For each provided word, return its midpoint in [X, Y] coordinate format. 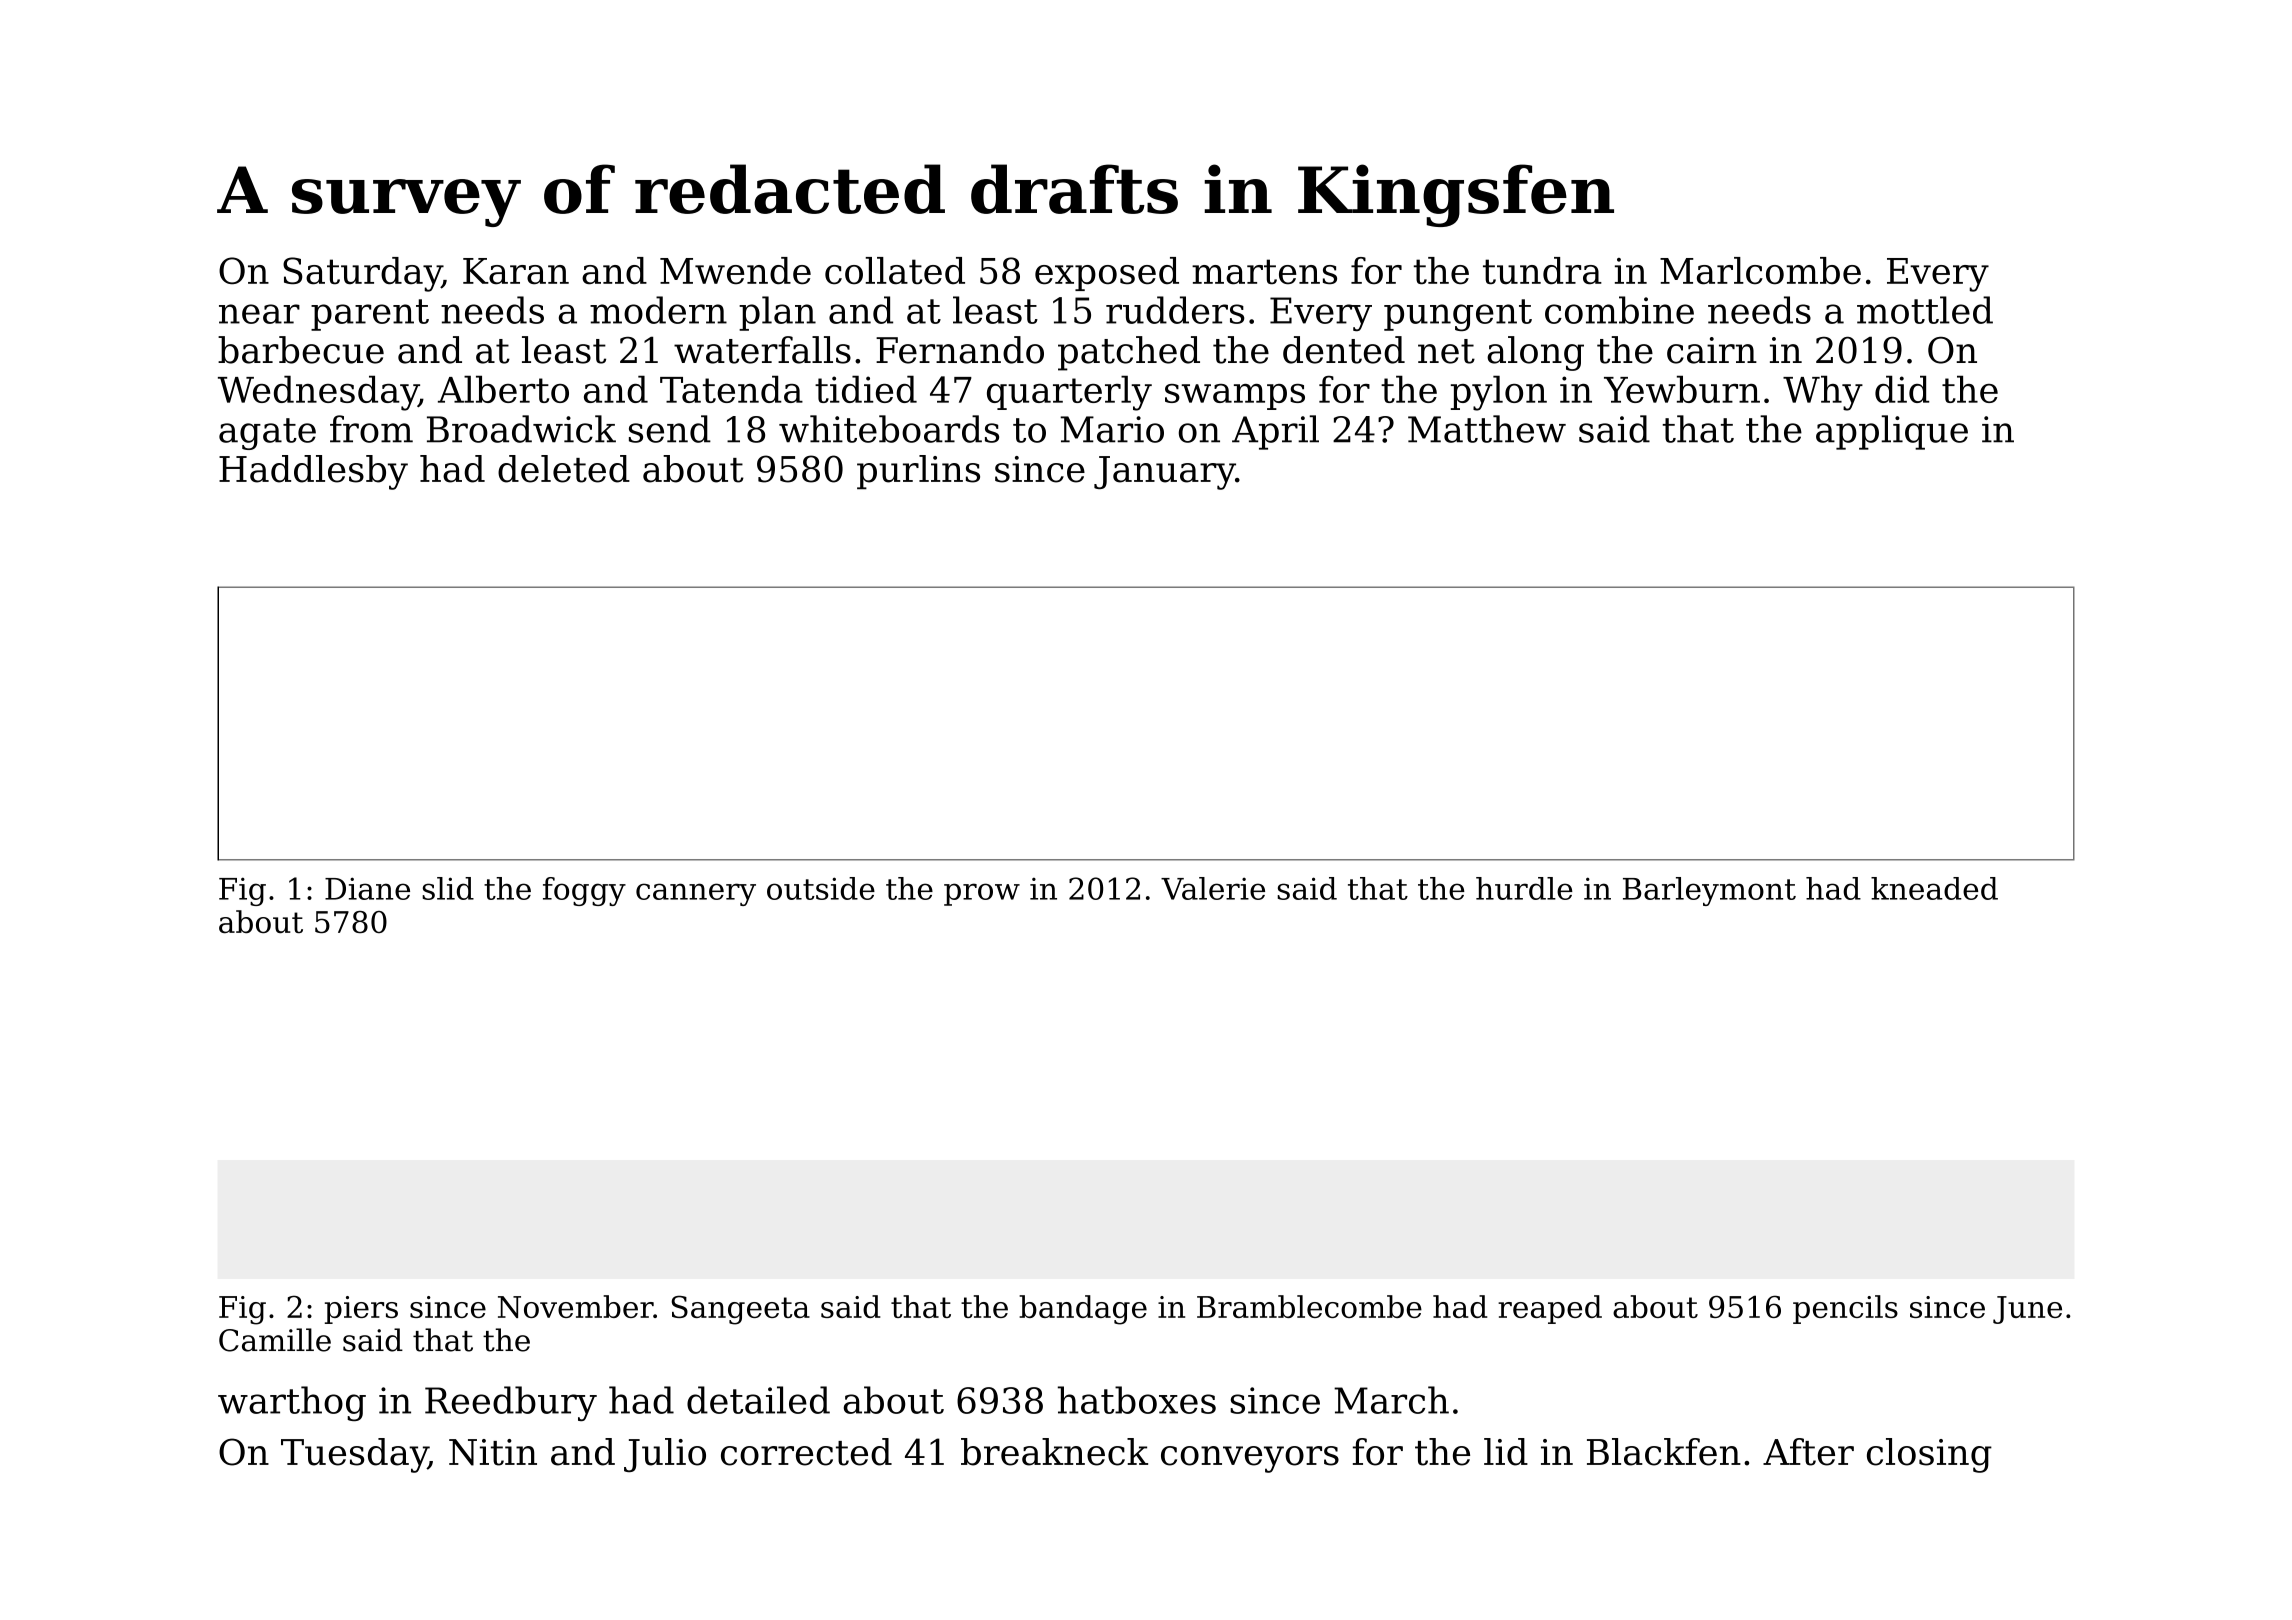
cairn [1712, 350]
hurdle [1524, 888]
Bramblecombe [1309, 1306]
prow [982, 894]
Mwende [735, 271]
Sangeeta [740, 1310]
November [575, 1306]
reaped [1550, 1309]
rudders [1175, 310]
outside [821, 888]
